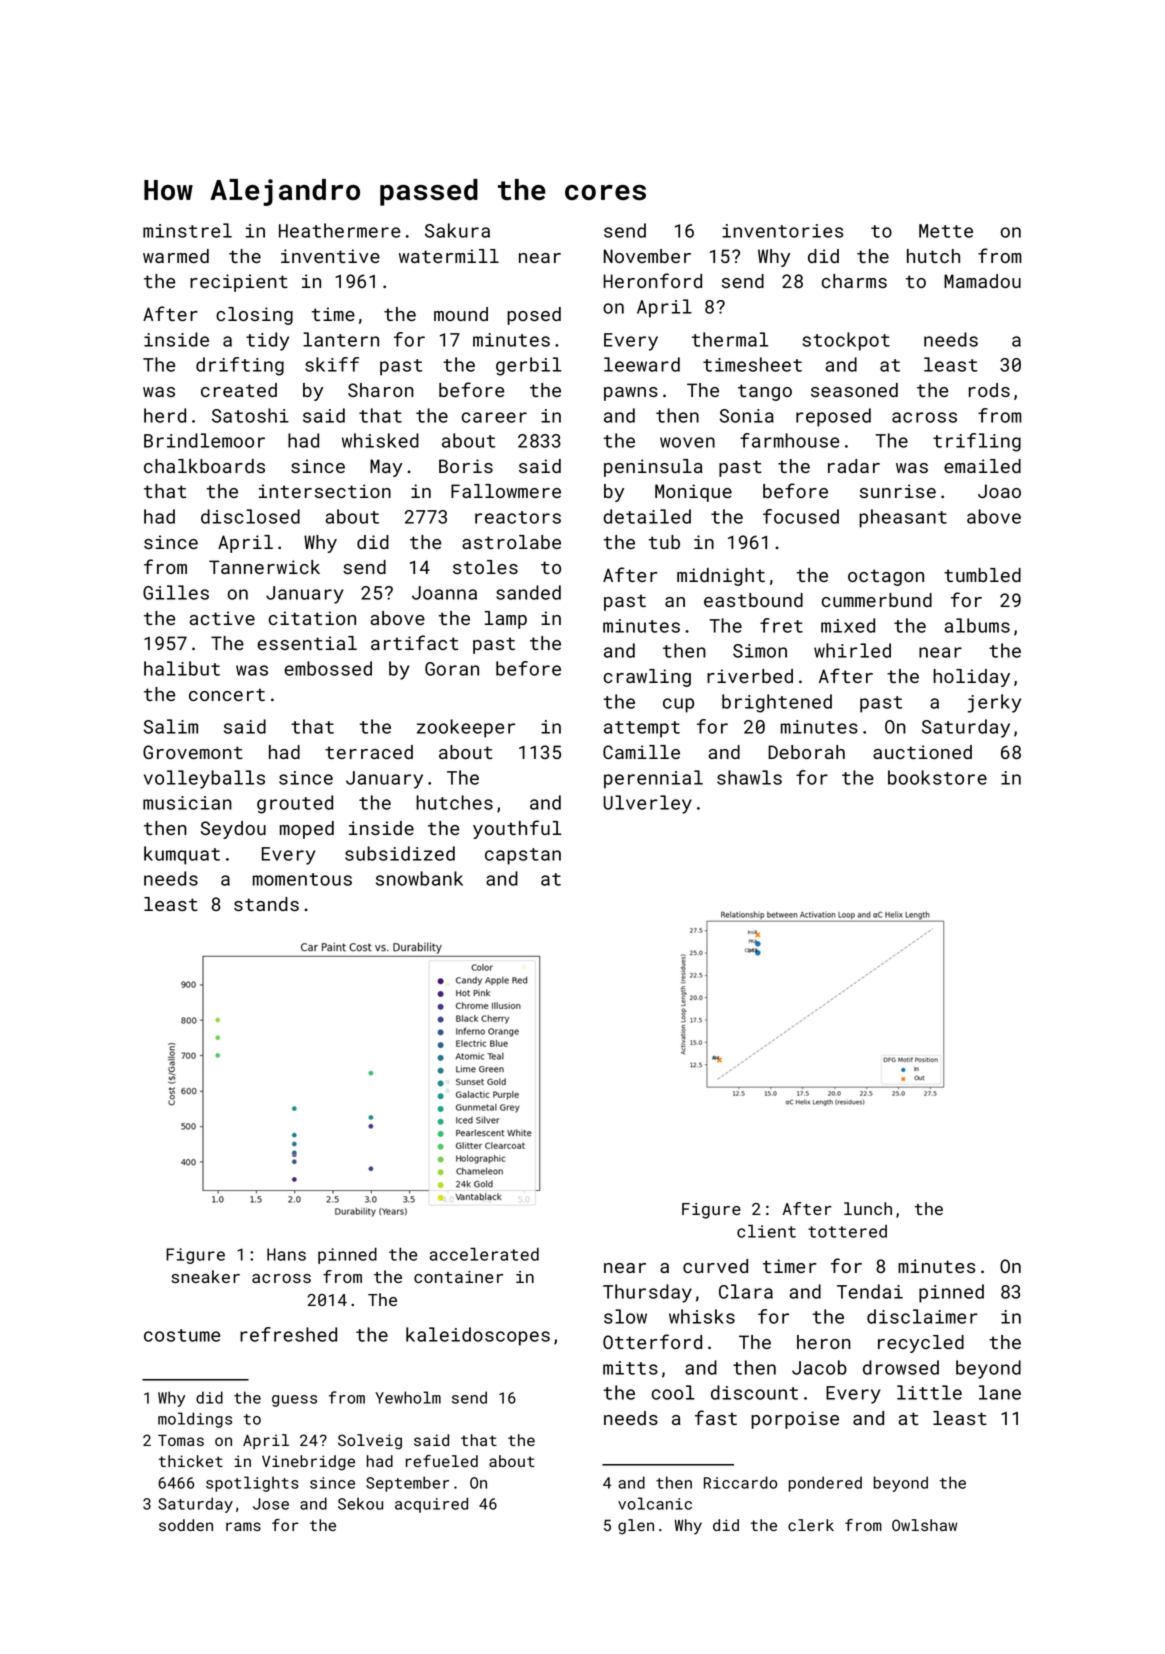  What do you see at coordinates (312, 618) in the page?
I see `citation` at bounding box center [312, 618].
